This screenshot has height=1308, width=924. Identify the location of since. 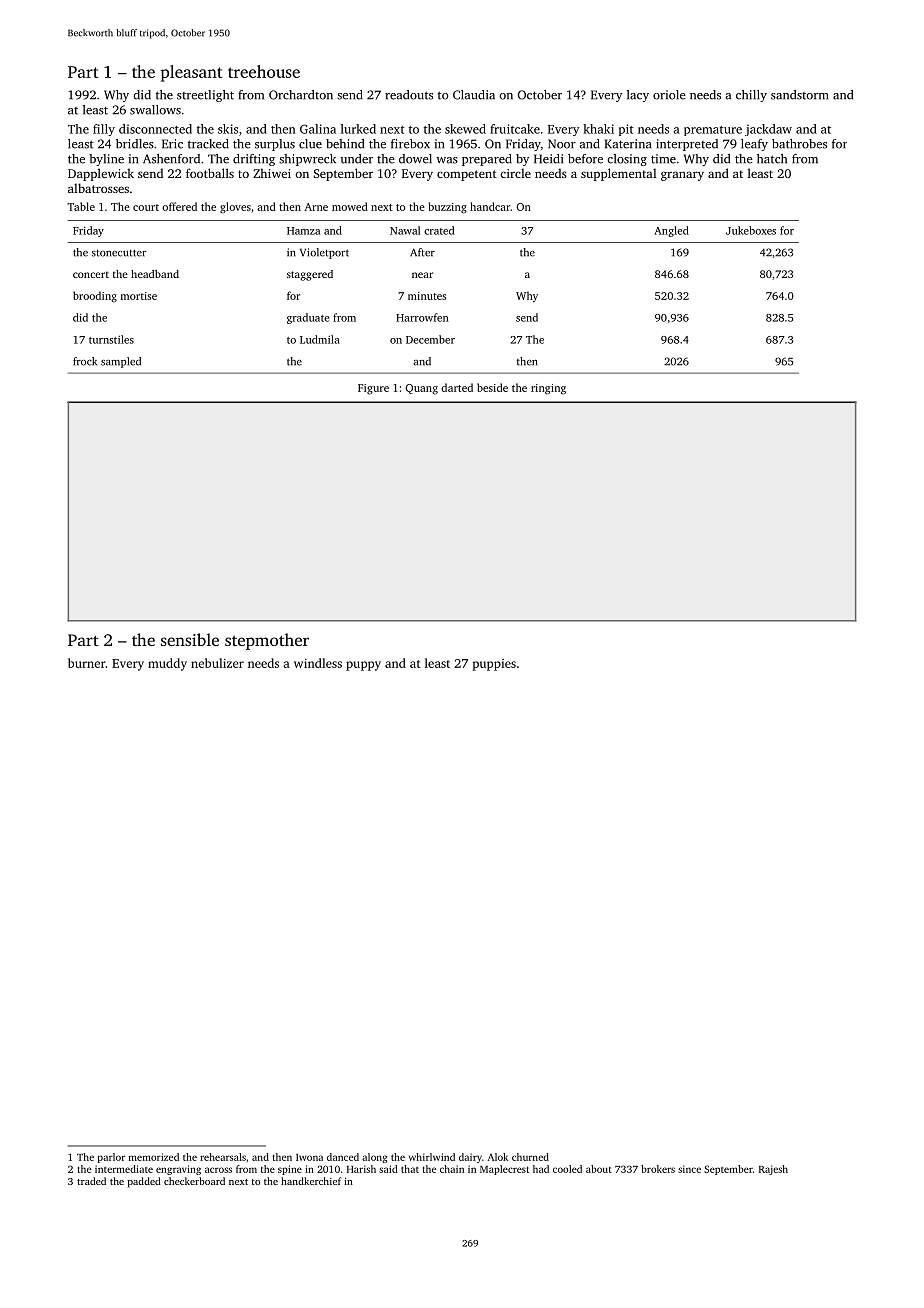
(689, 1169).
